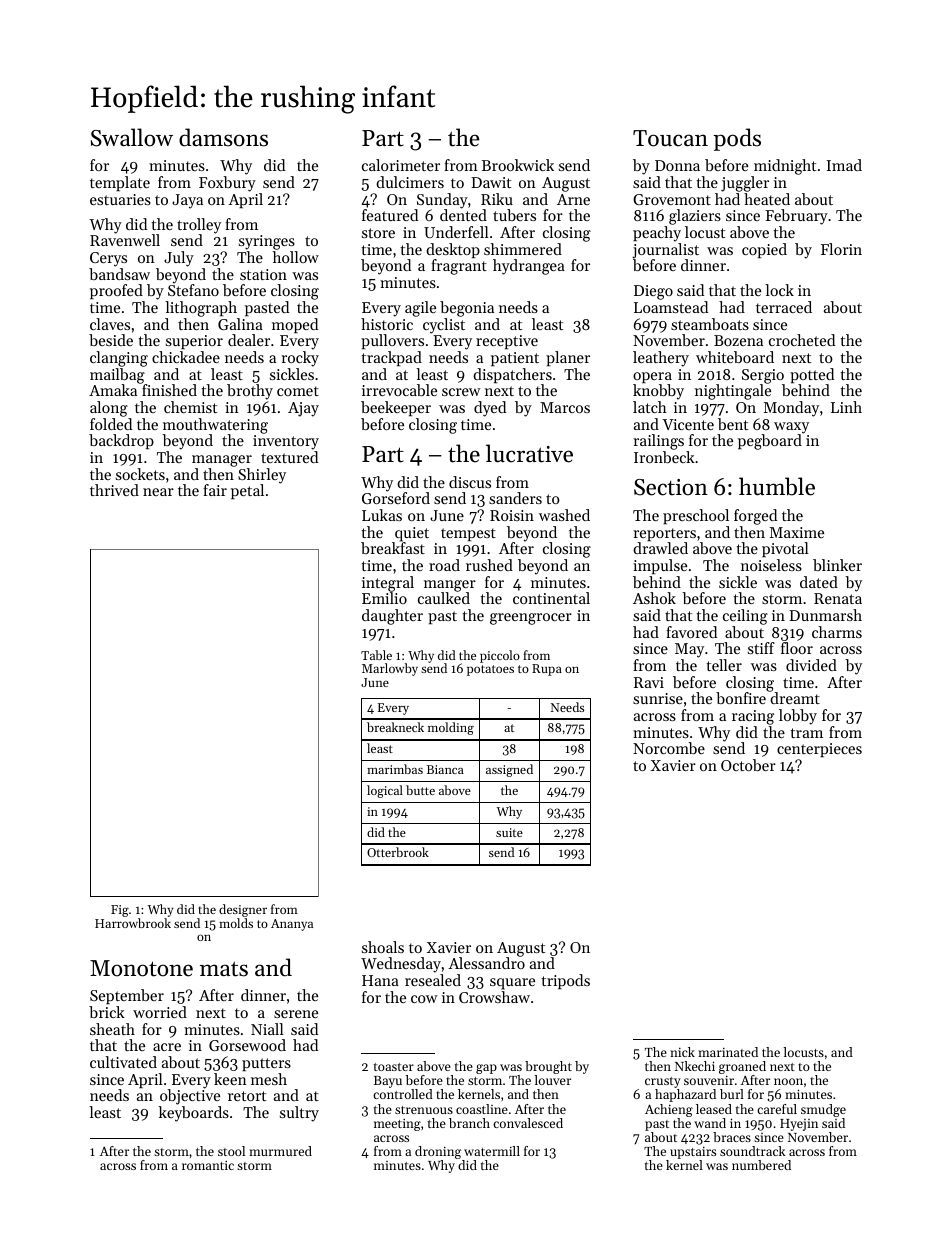  I want to click on droning, so click(438, 1152).
